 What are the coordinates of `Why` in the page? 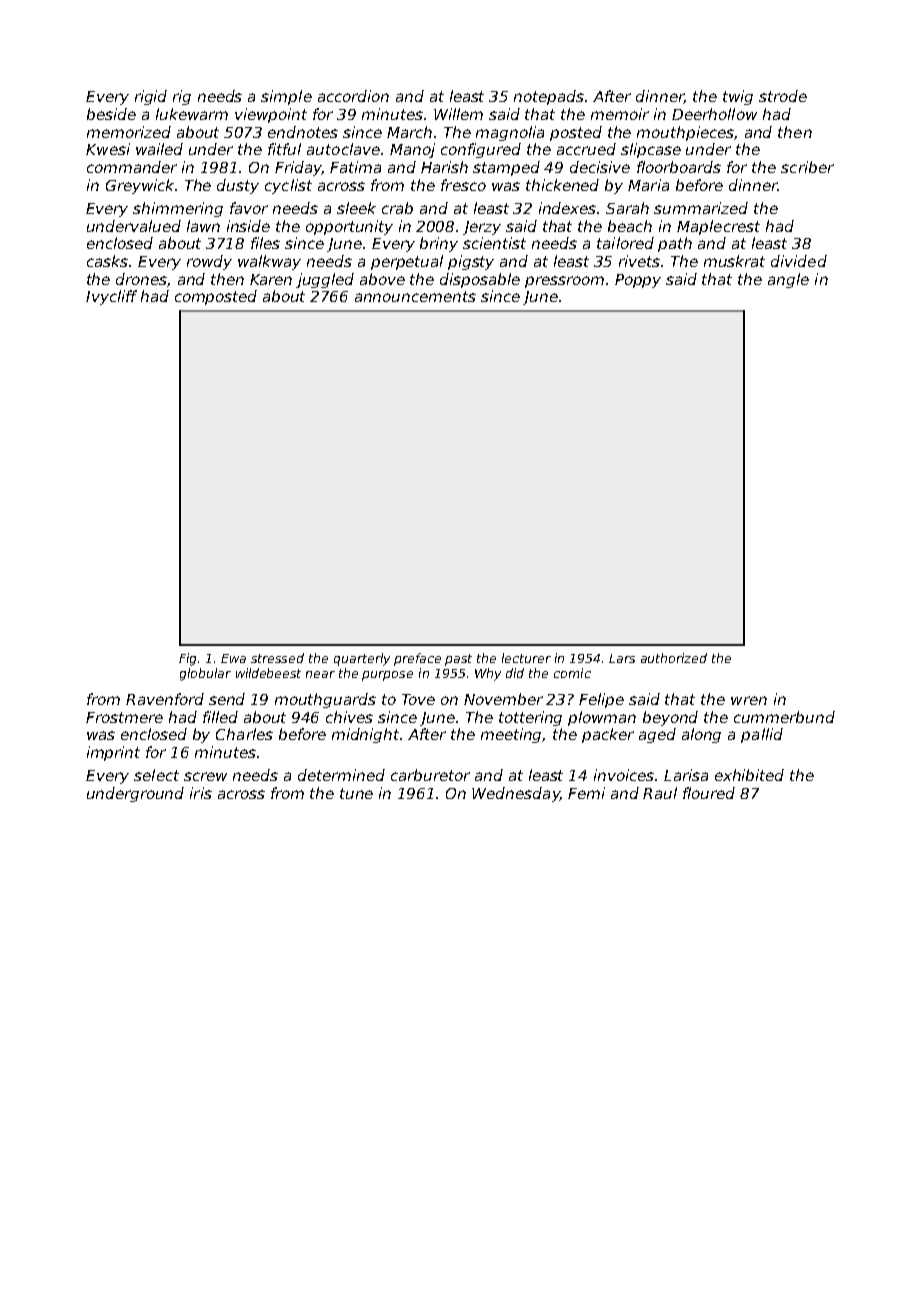 It's located at (488, 674).
